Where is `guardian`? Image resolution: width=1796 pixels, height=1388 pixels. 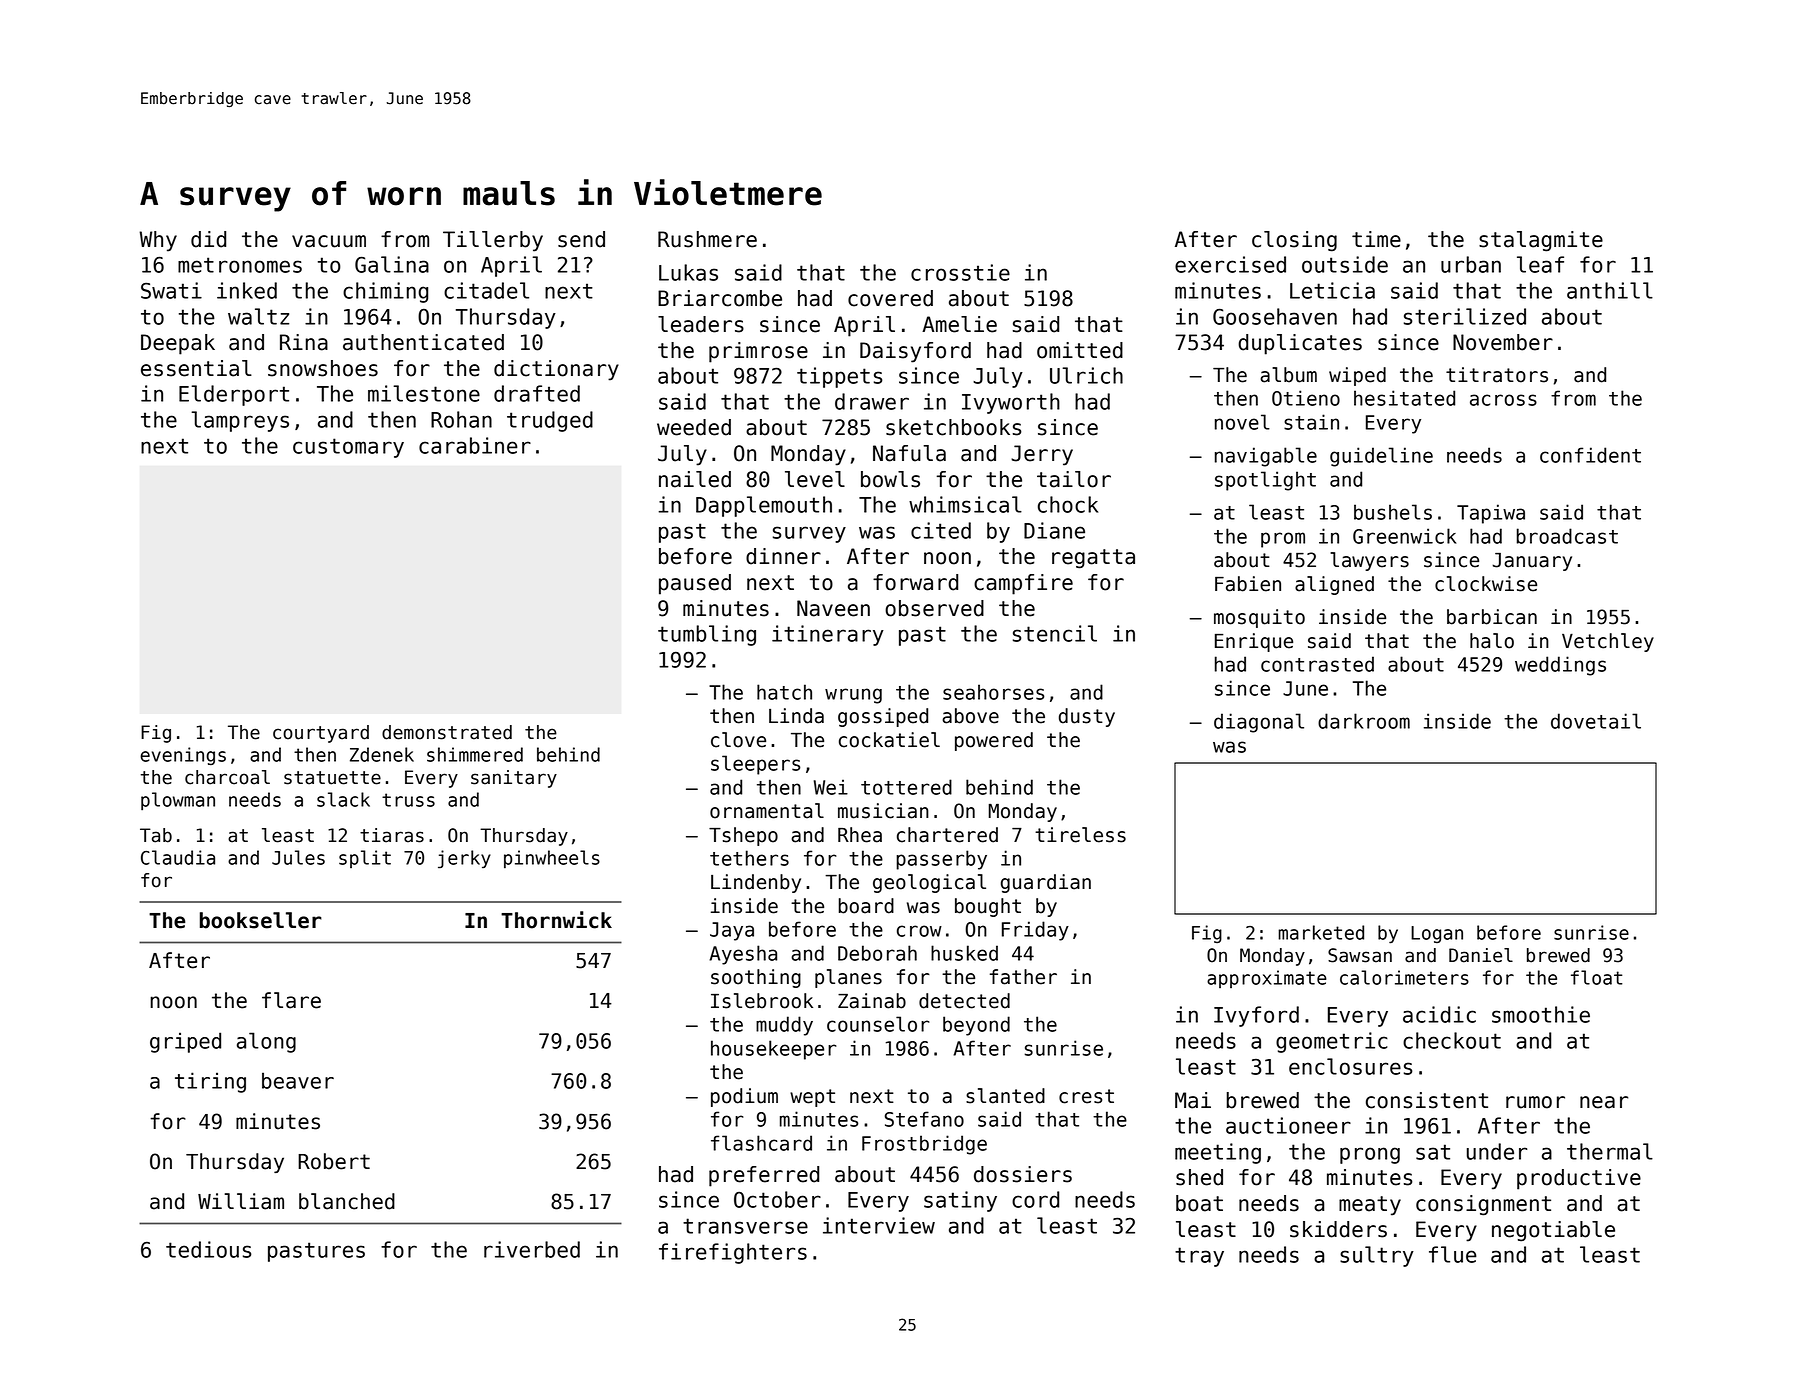
guardian is located at coordinates (1046, 883).
